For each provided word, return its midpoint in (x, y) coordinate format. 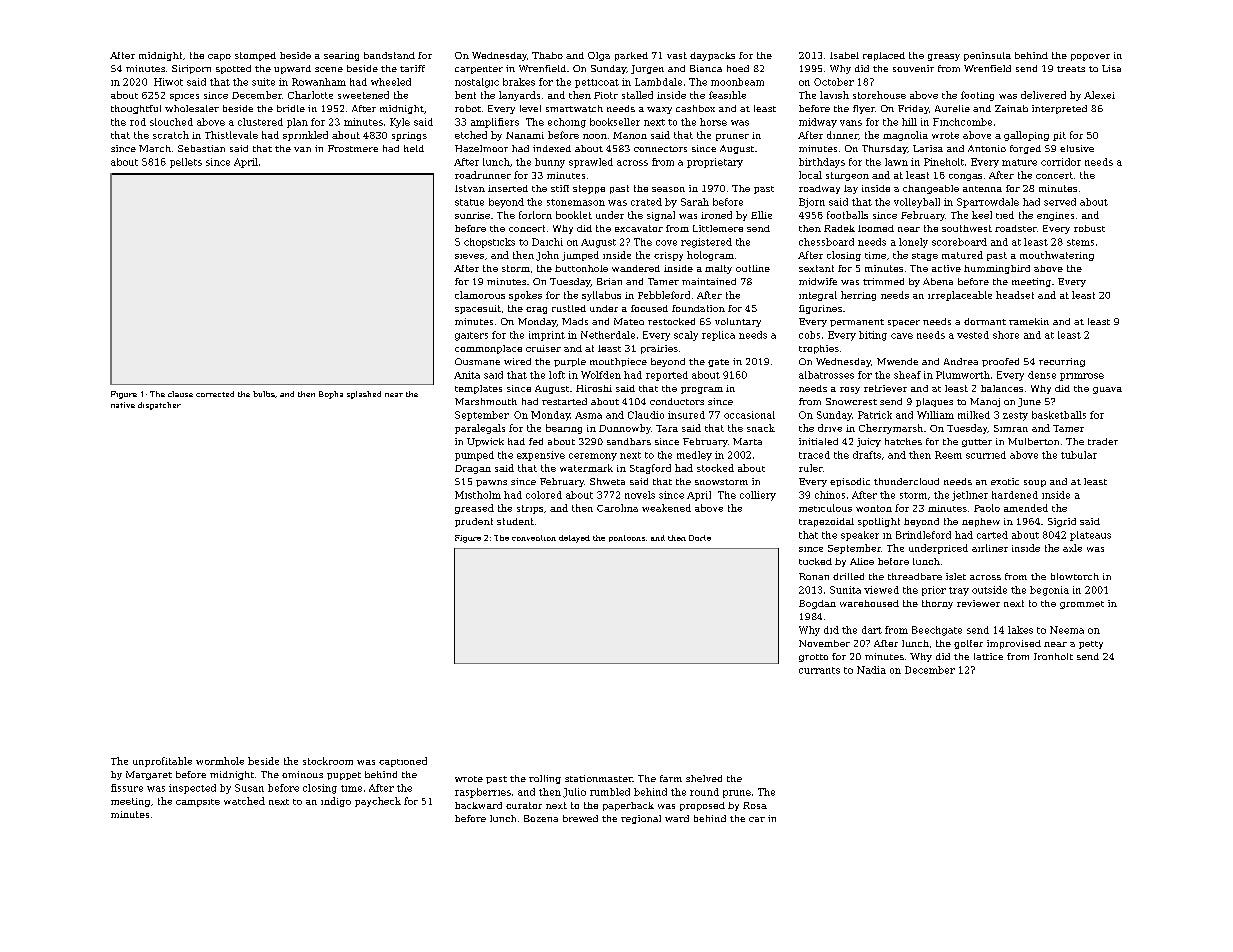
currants (819, 670)
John (547, 256)
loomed (876, 228)
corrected (215, 394)
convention (534, 538)
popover (1090, 57)
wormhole (220, 761)
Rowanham (319, 82)
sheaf (907, 375)
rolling (545, 779)
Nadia (871, 670)
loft (557, 375)
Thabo (547, 55)
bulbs (264, 394)
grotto (813, 658)
